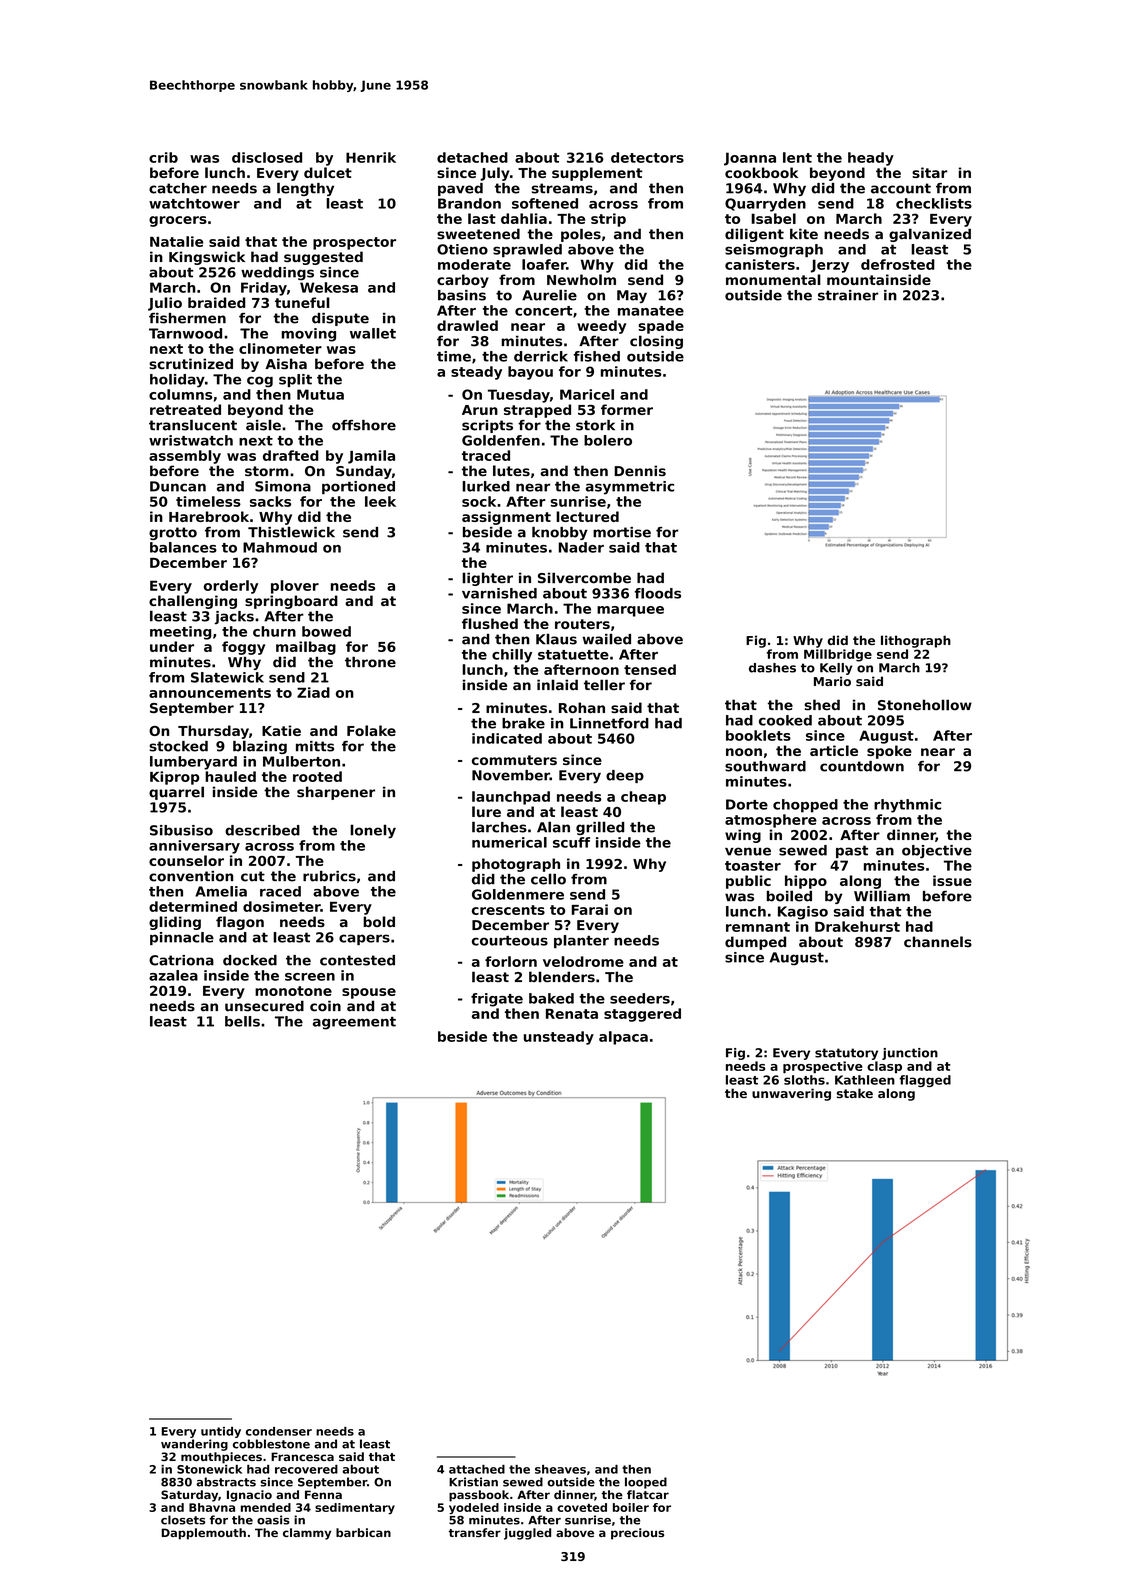  I want to click on Jerzy, so click(830, 266).
